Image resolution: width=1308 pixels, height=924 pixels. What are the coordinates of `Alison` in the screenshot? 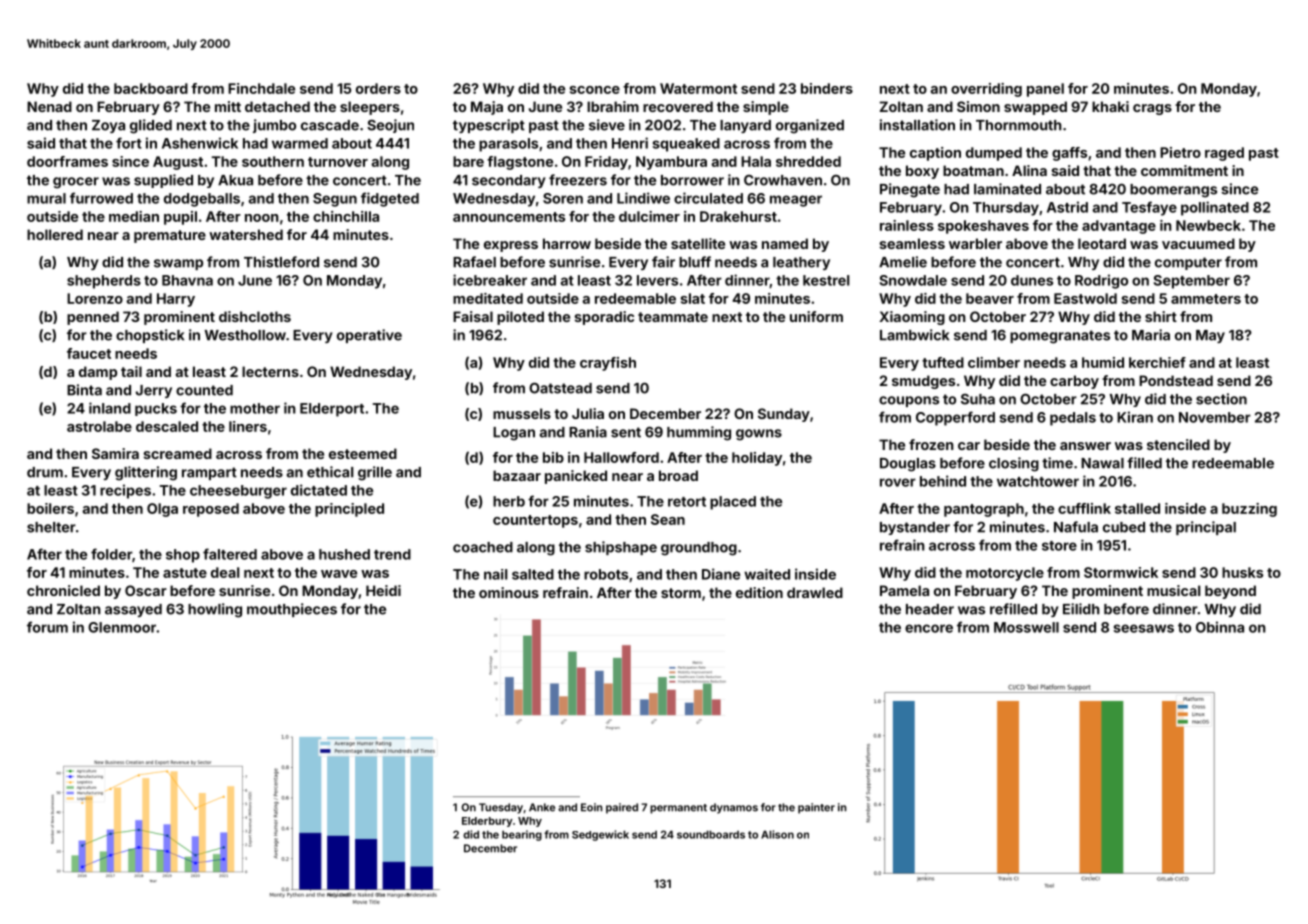 It's located at (777, 834).
